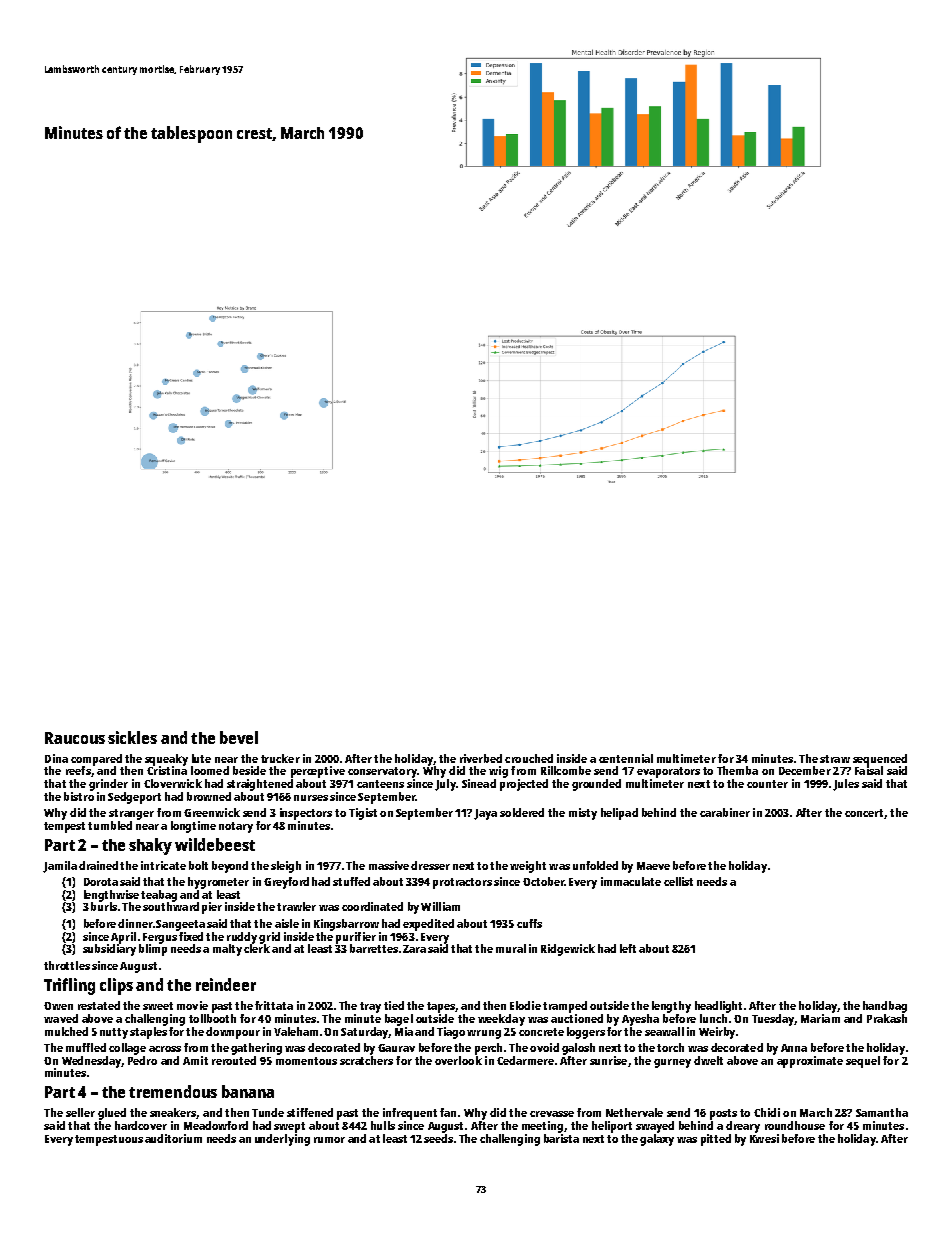 The width and height of the screenshot is (952, 1233). What do you see at coordinates (86, 1047) in the screenshot?
I see `muffled` at bounding box center [86, 1047].
